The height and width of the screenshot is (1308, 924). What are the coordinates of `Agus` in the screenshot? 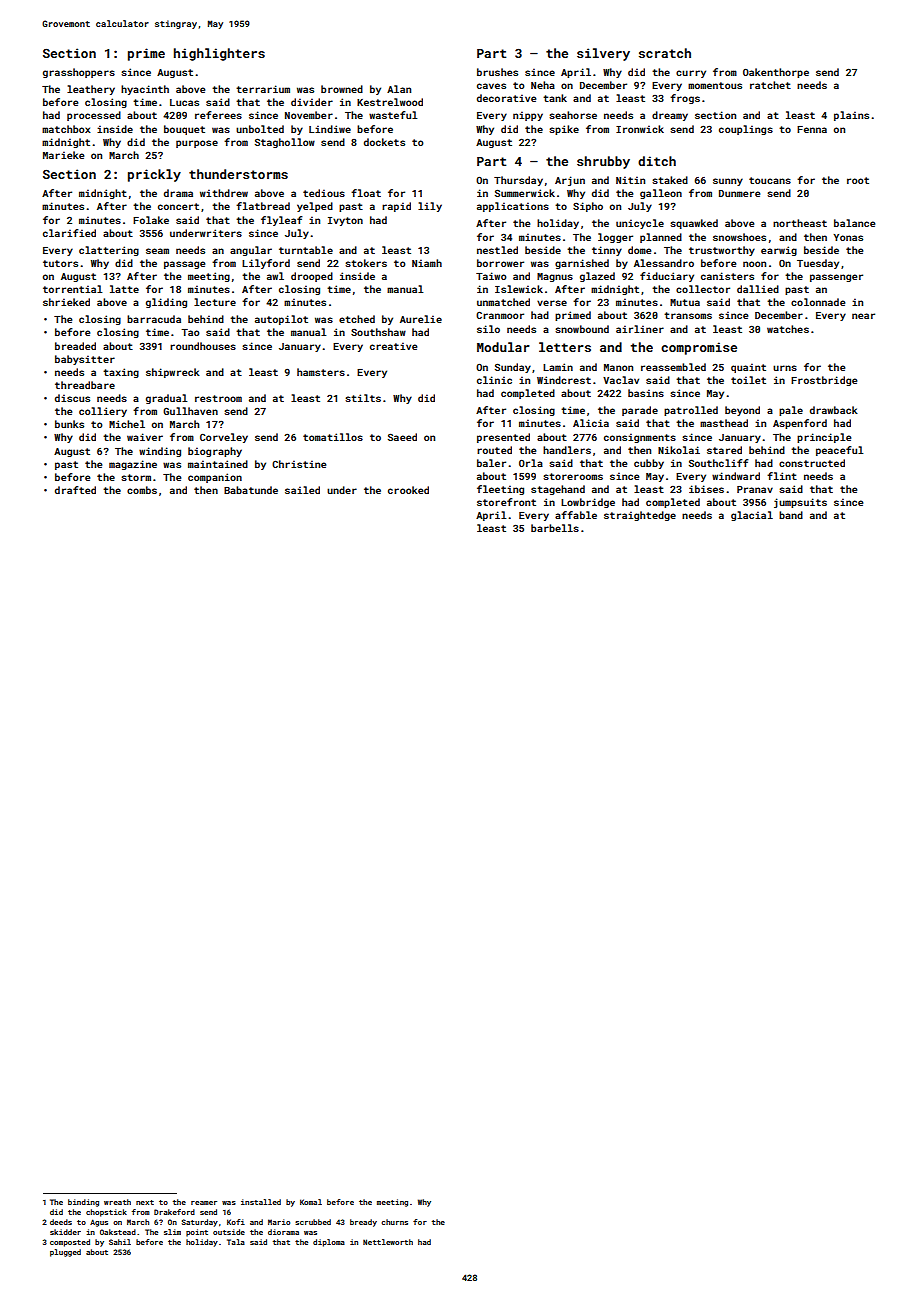 It's located at (99, 1223).
